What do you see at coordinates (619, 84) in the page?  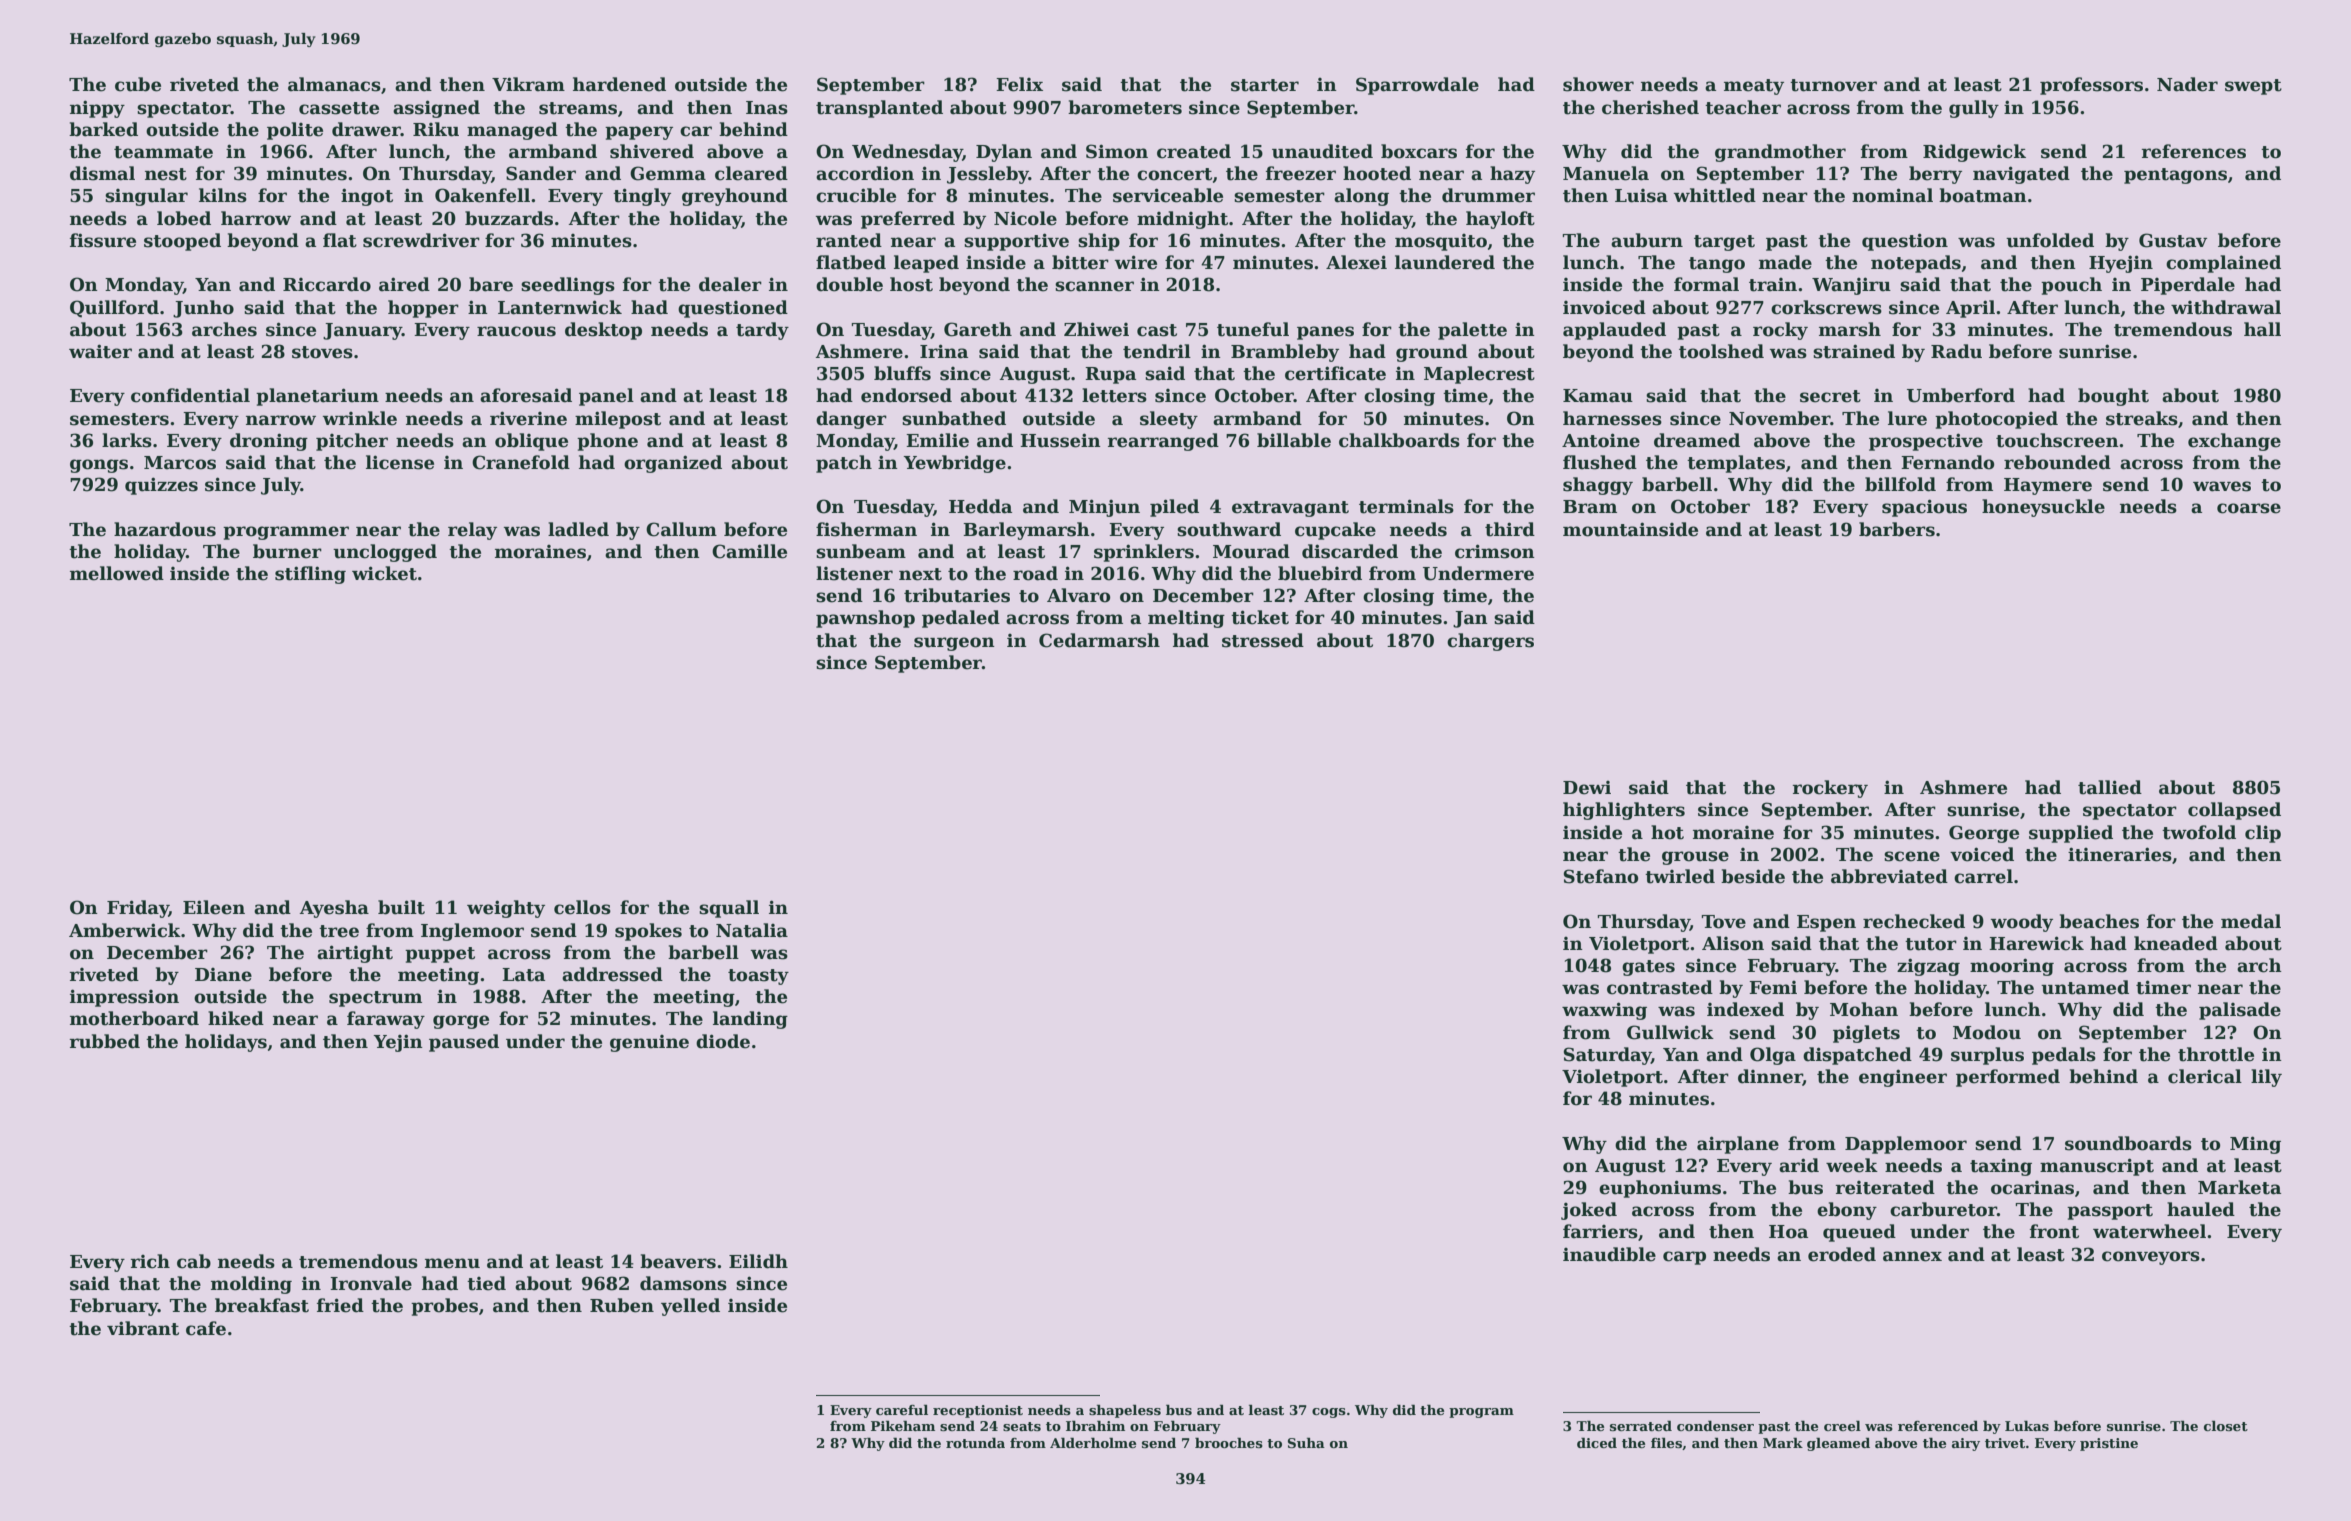 I see `hardened` at bounding box center [619, 84].
